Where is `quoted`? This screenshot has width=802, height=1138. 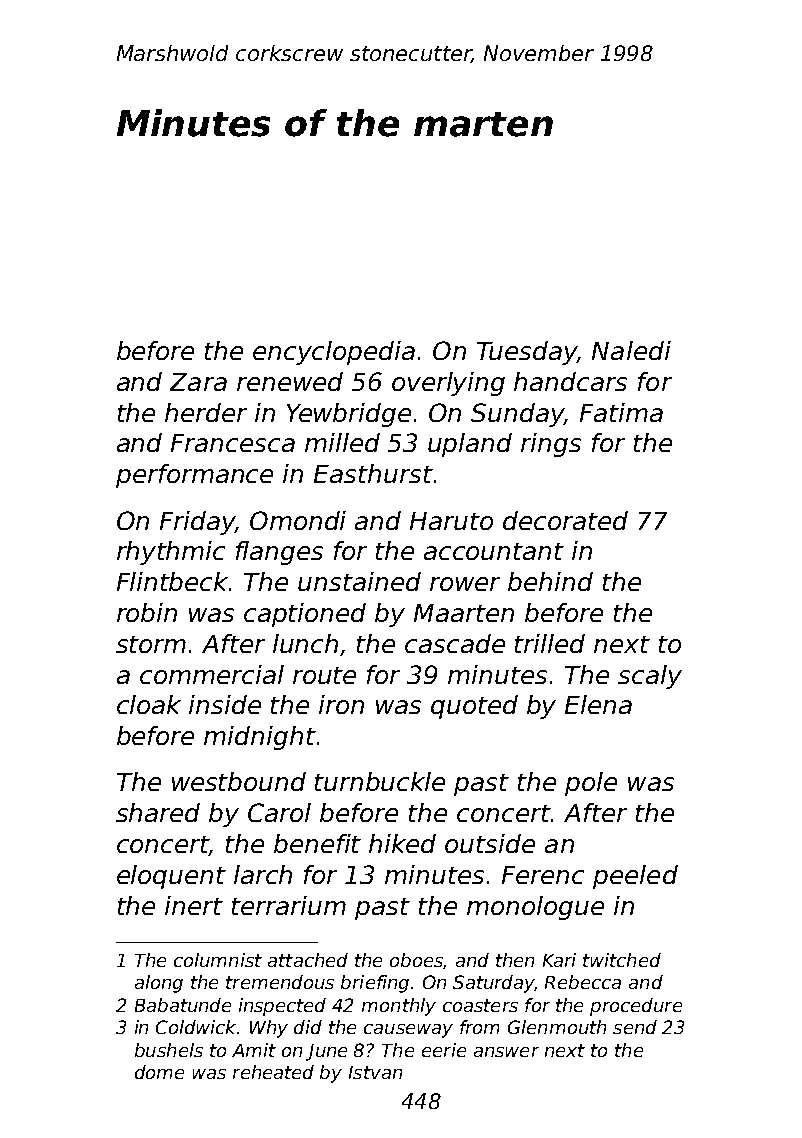
quoted is located at coordinates (474, 707).
